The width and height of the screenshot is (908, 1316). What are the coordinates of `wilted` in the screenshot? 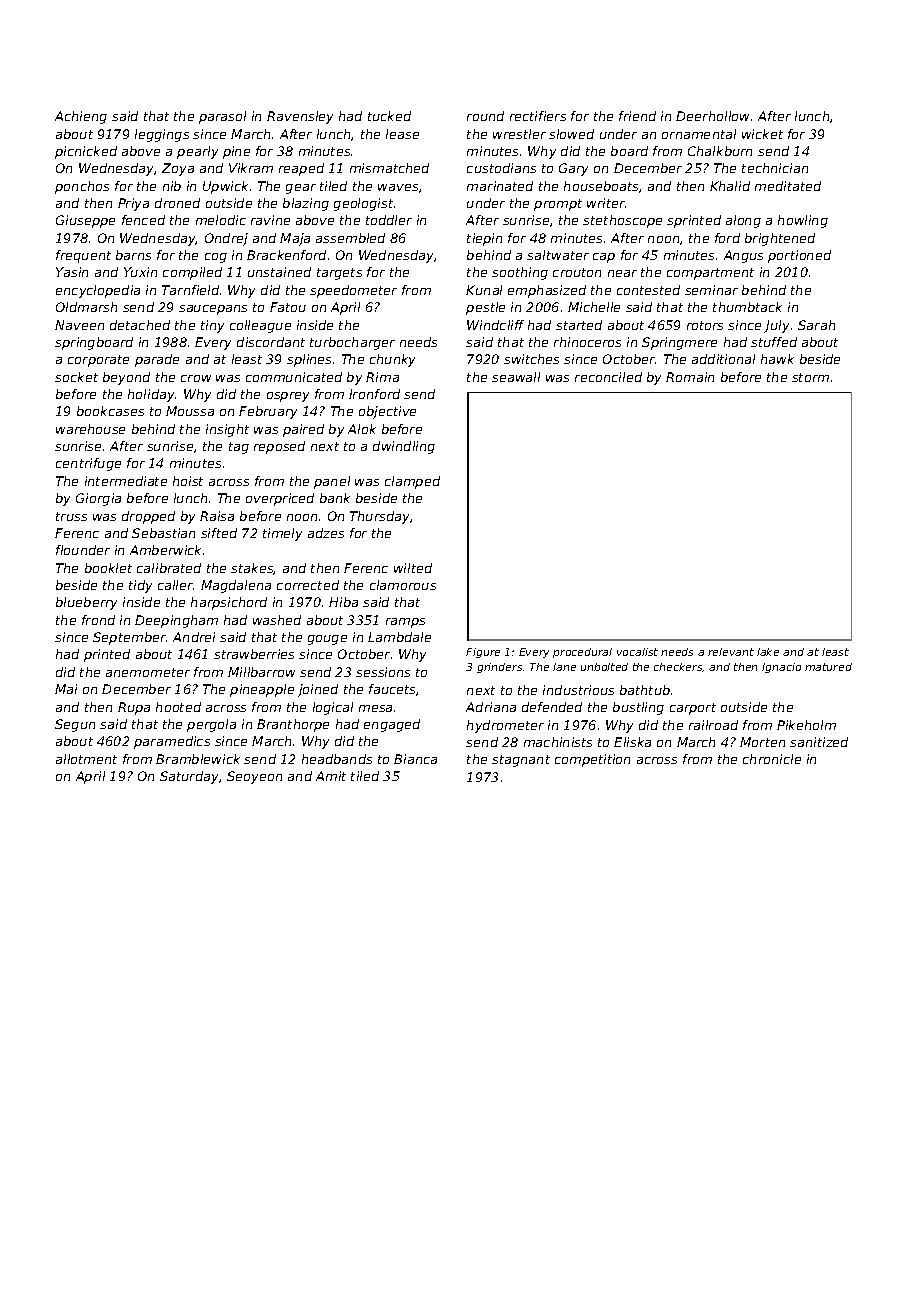 It's located at (413, 568).
